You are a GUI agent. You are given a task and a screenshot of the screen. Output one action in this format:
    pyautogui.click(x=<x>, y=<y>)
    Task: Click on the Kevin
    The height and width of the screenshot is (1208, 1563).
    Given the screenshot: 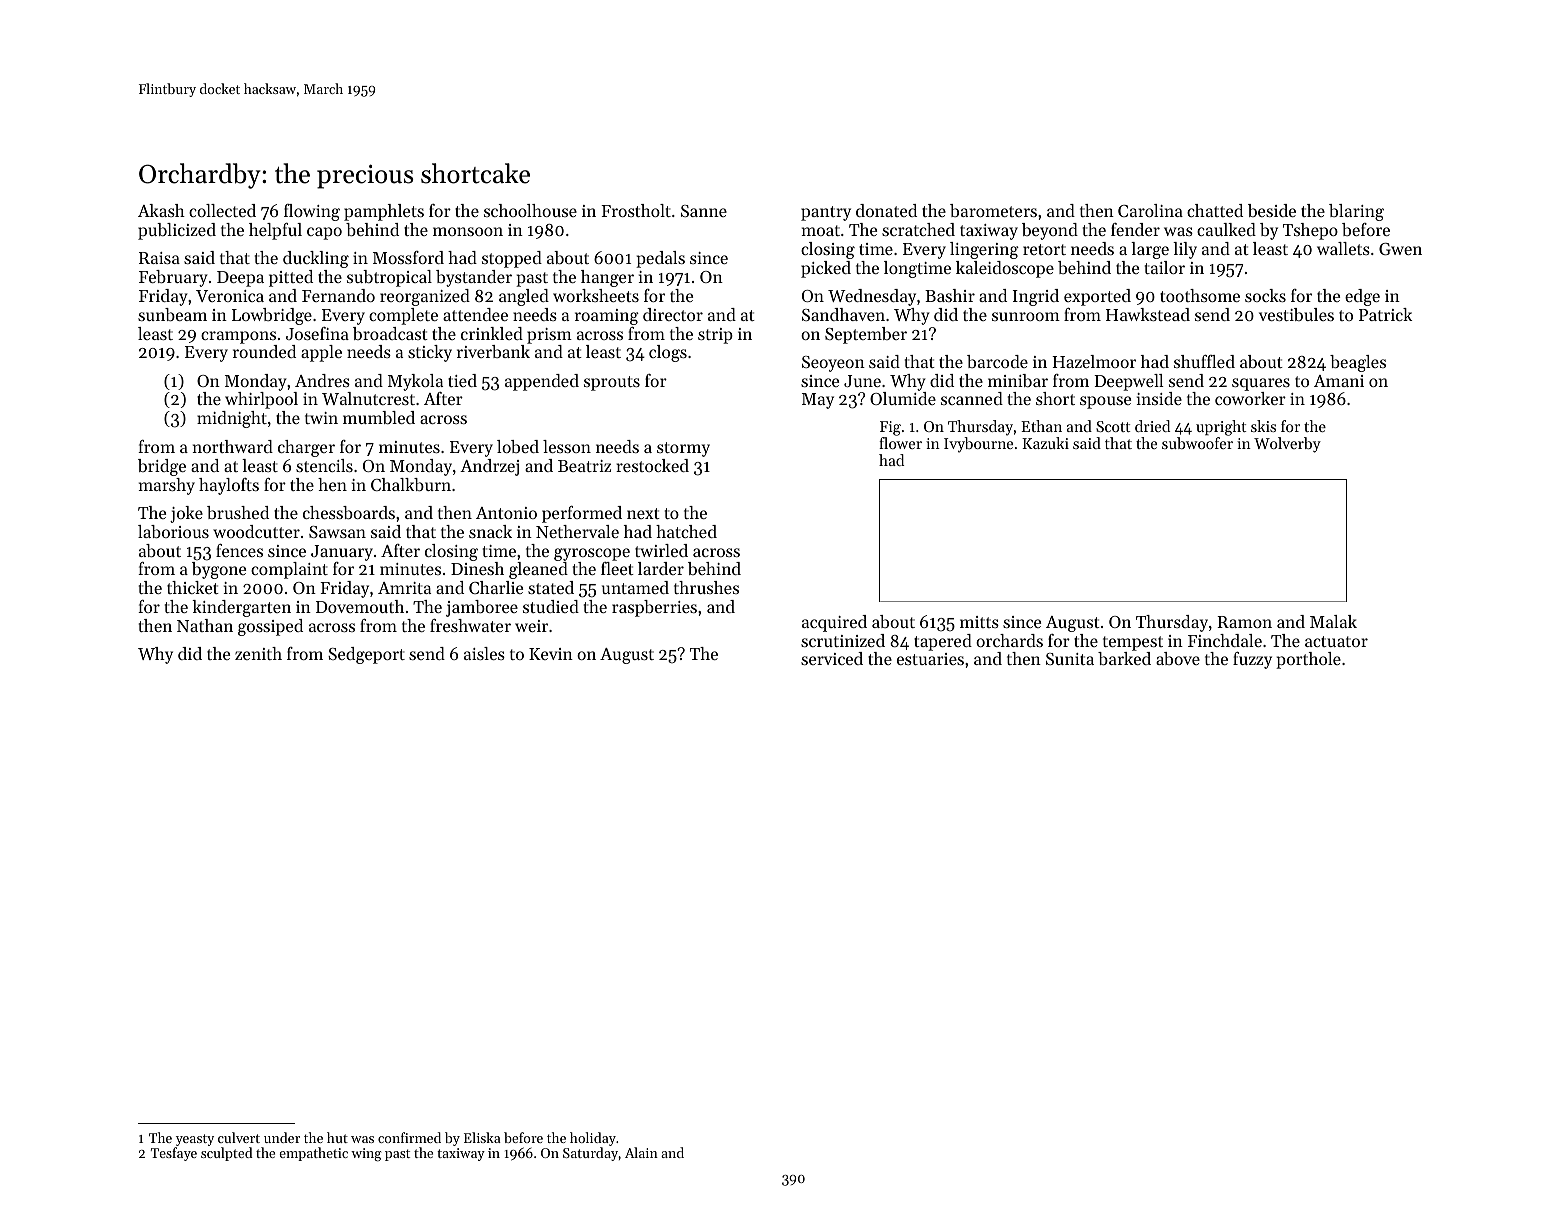 What is the action you would take?
    pyautogui.click(x=551, y=654)
